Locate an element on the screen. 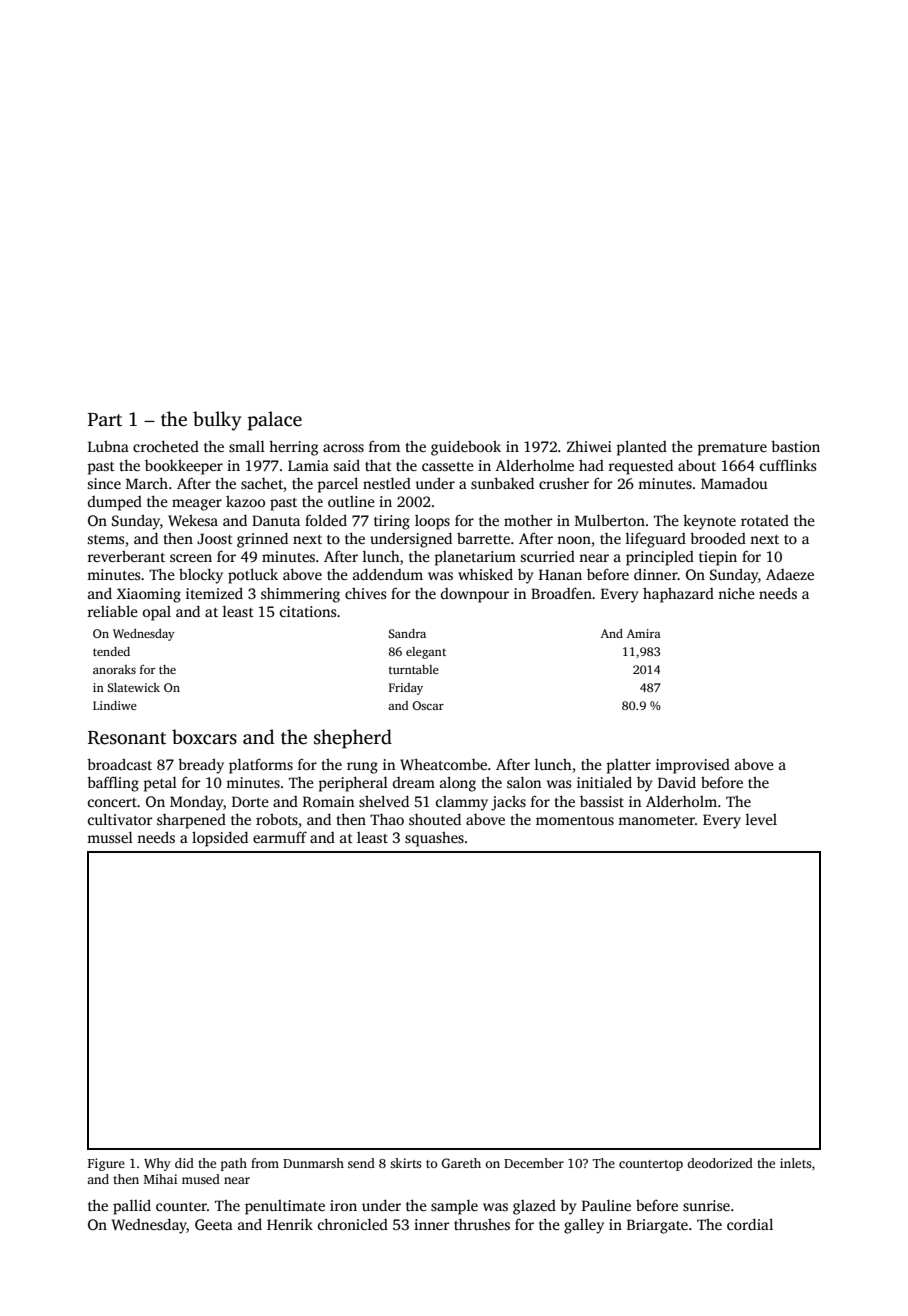 This screenshot has height=1316, width=908. tiepin is located at coordinates (718, 558).
